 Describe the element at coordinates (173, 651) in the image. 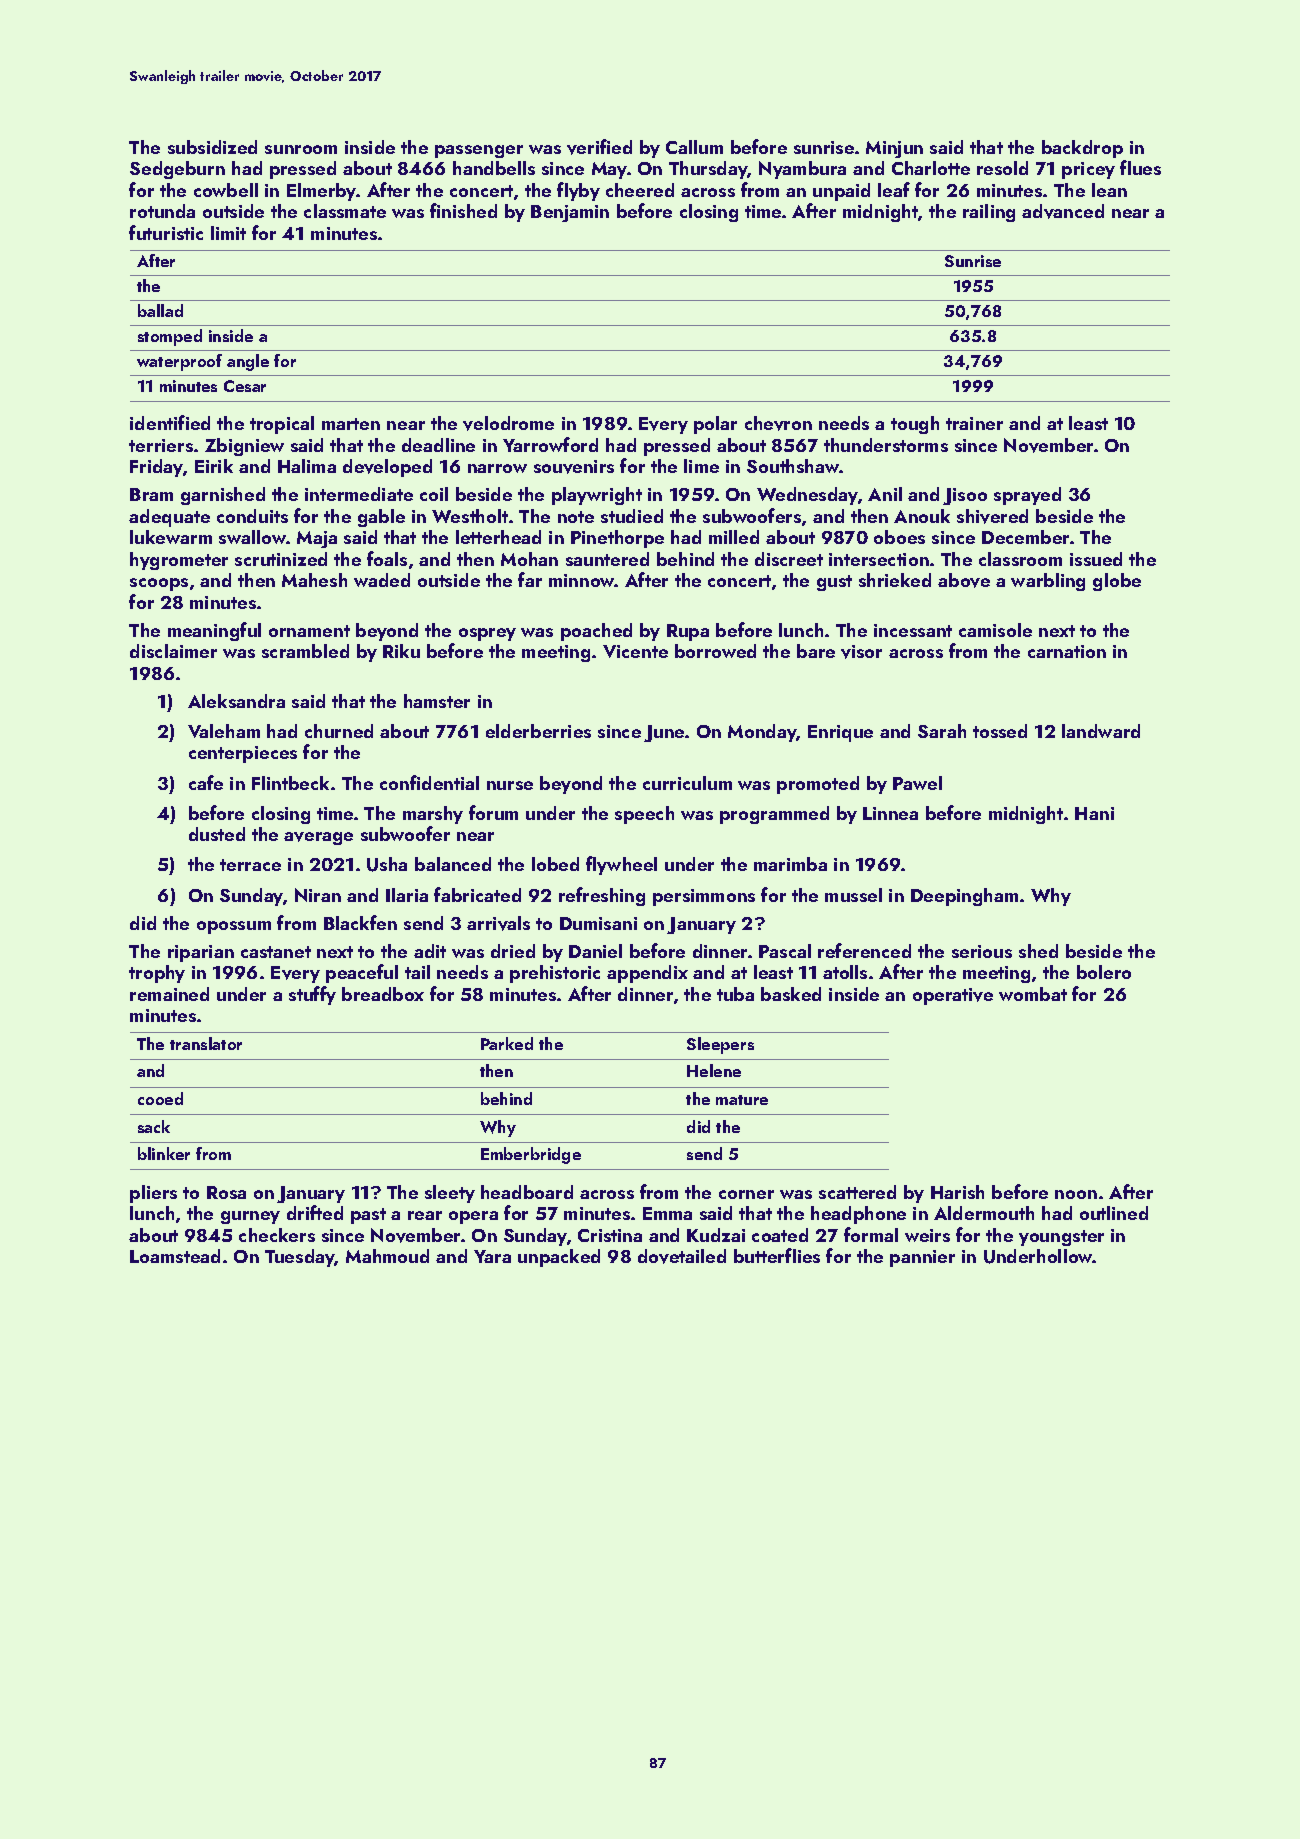

I see `disclaimer` at that location.
